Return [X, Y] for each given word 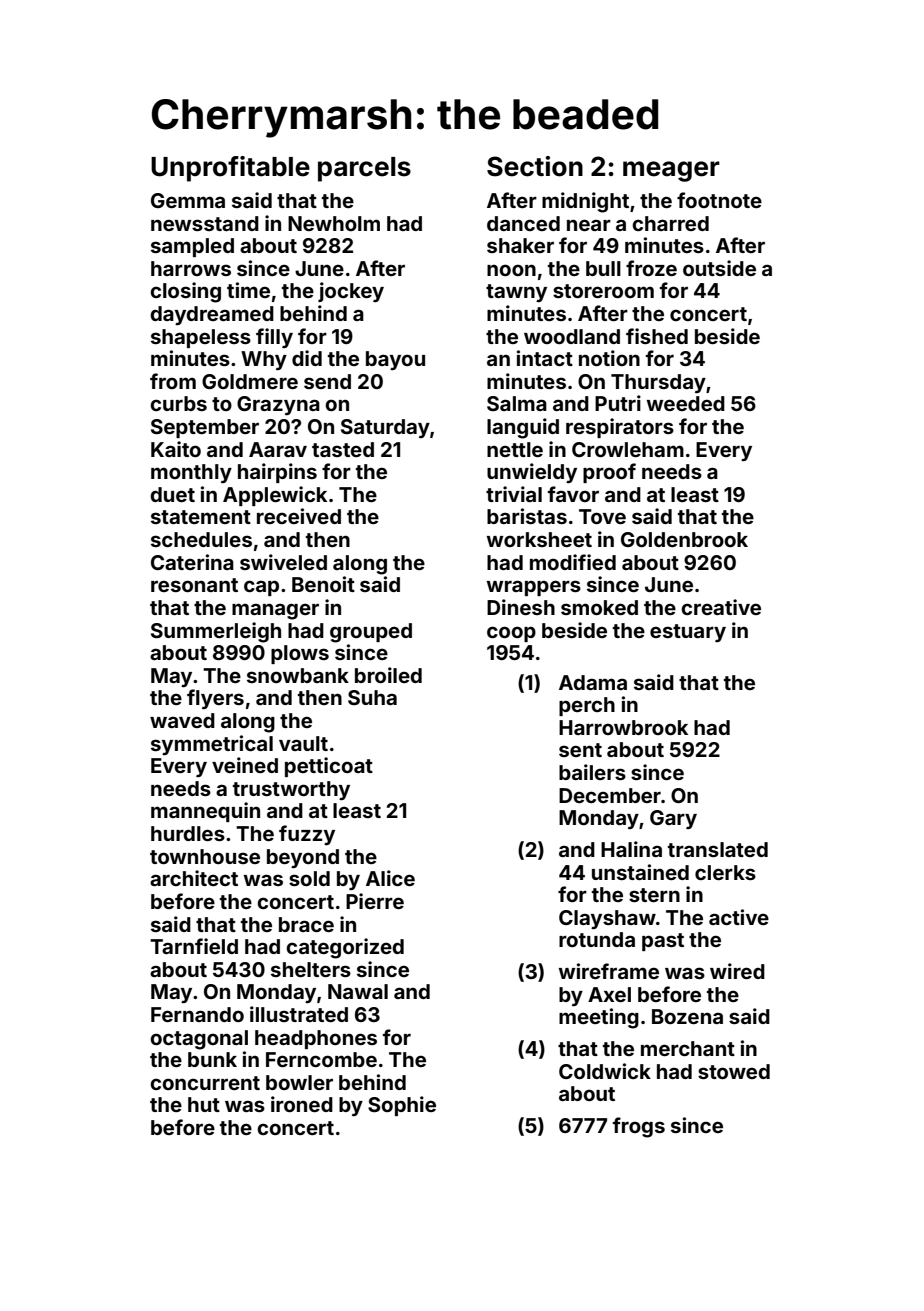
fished [657, 336]
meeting [599, 1018]
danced [523, 223]
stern [654, 895]
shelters [311, 969]
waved [182, 720]
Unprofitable [230, 169]
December [610, 795]
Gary [673, 819]
